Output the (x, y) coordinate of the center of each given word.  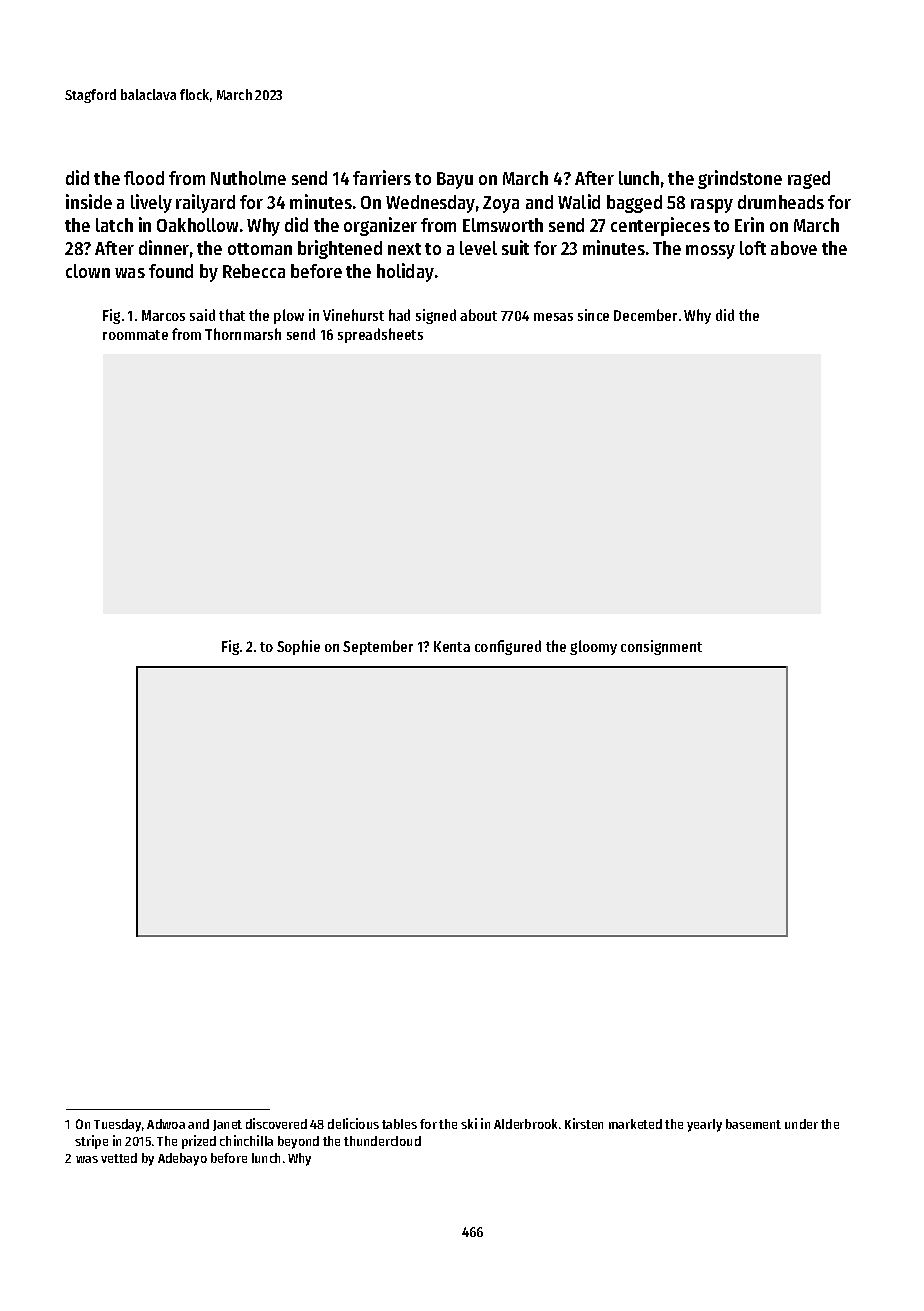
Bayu (455, 180)
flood (144, 178)
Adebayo (182, 1159)
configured (508, 647)
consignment (661, 647)
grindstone (740, 179)
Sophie (298, 647)
